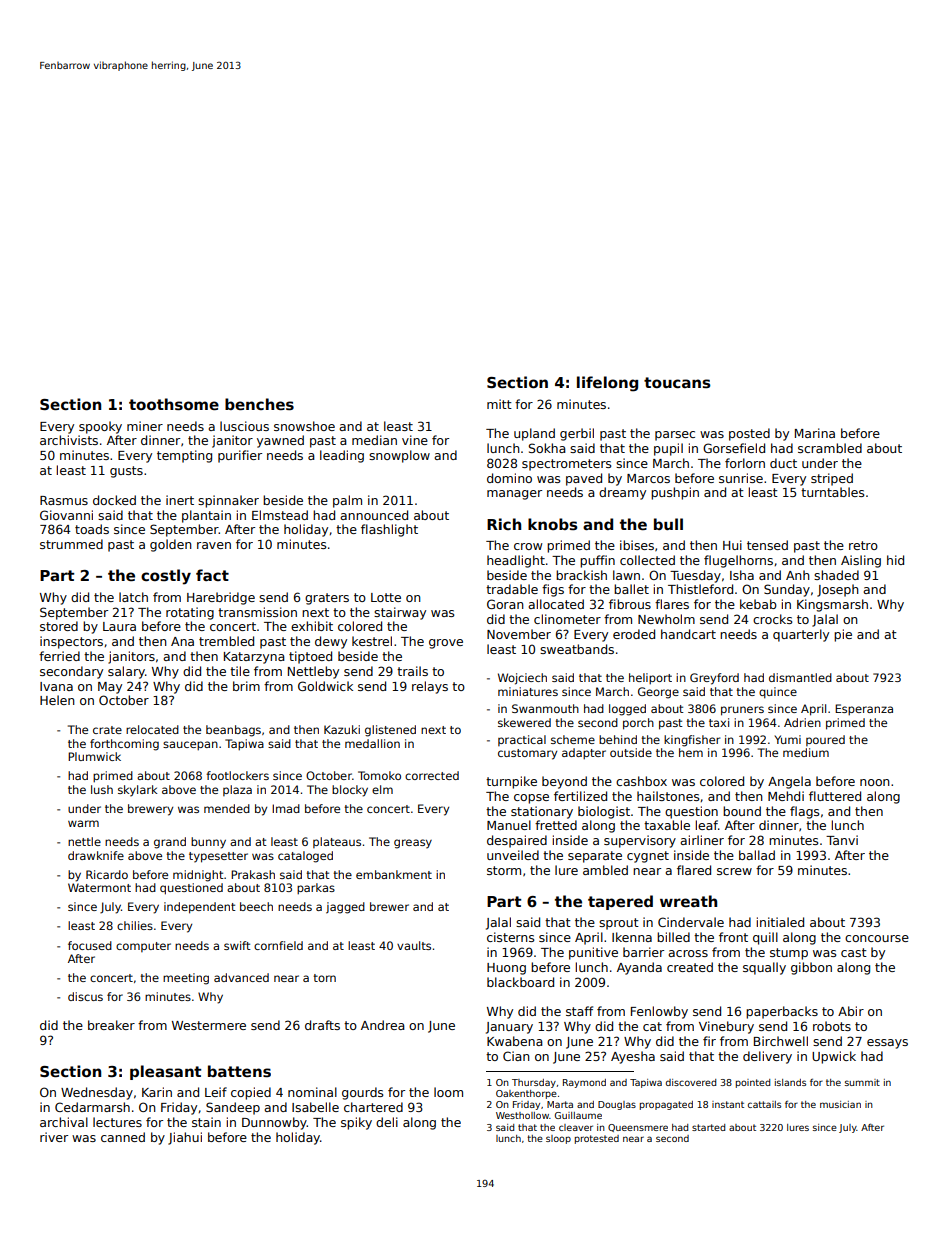 This document has height=1233, width=952. I want to click on graters, so click(327, 599).
